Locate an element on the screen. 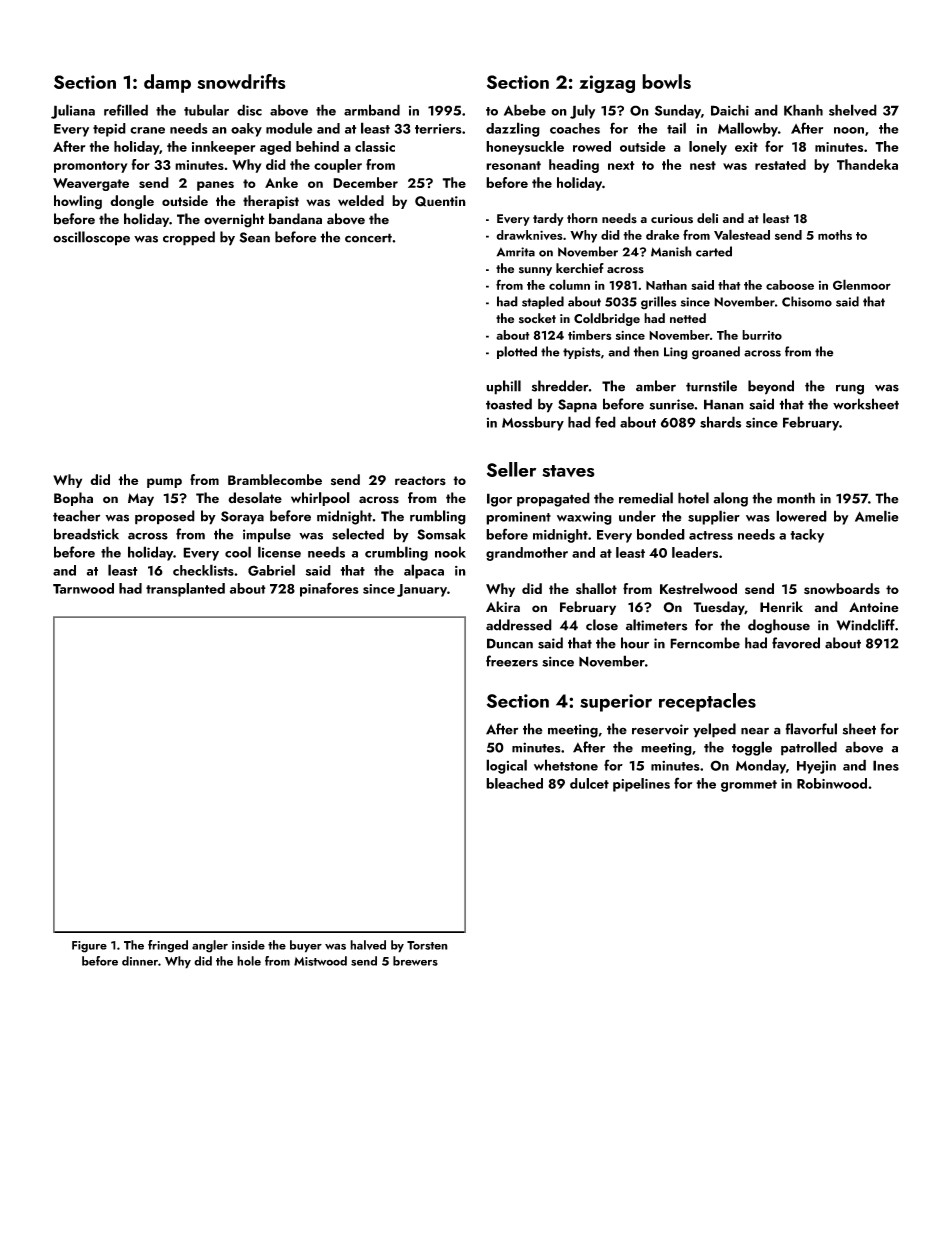 The image size is (952, 1233). armband is located at coordinates (372, 110).
